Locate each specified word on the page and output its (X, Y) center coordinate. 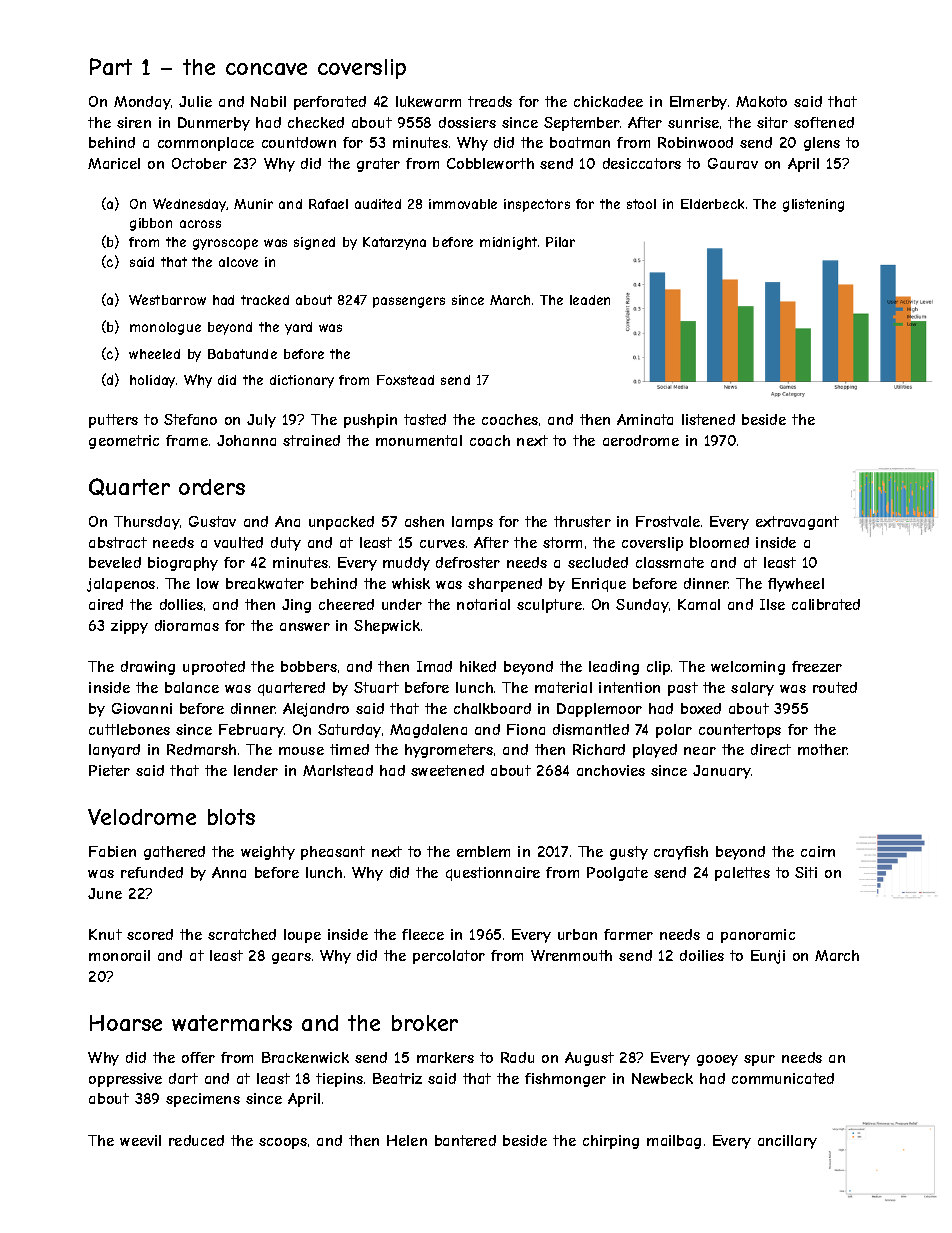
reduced (196, 1140)
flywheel (796, 585)
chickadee (608, 101)
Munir (253, 204)
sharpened (505, 585)
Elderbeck (712, 204)
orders (212, 487)
